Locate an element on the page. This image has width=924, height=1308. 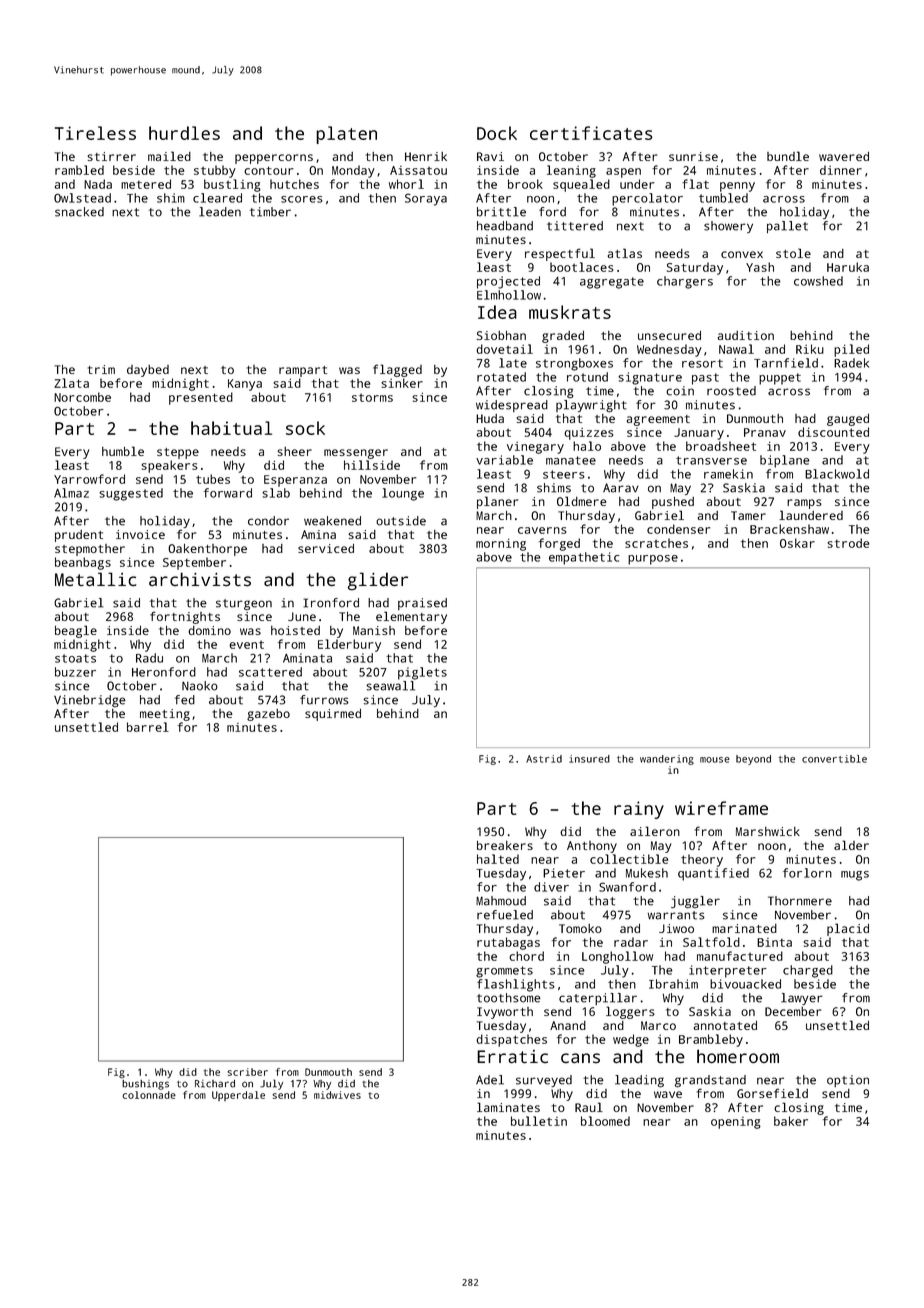
January is located at coordinates (699, 434).
